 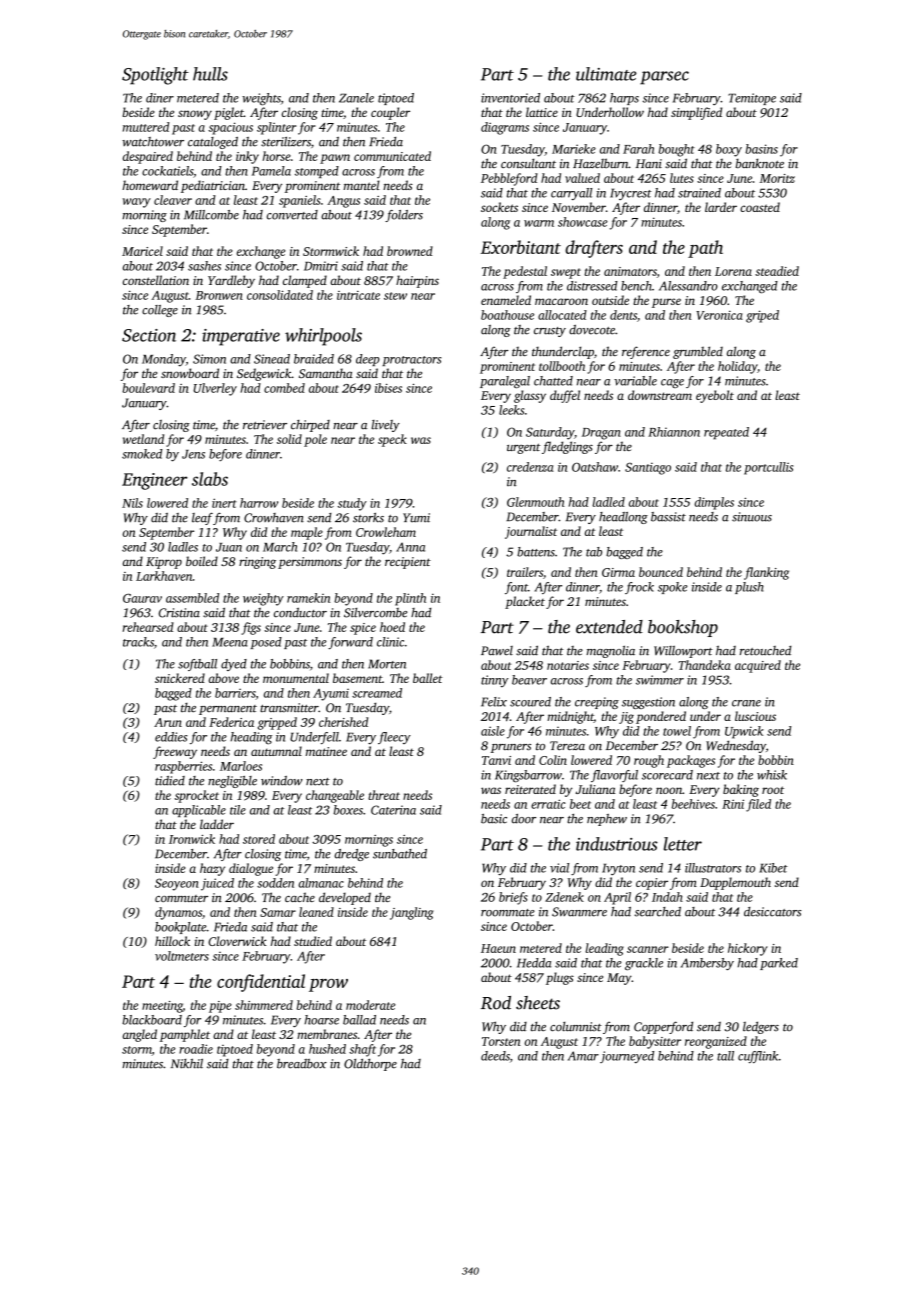 What do you see at coordinates (175, 752) in the screenshot?
I see `freeway` at bounding box center [175, 752].
